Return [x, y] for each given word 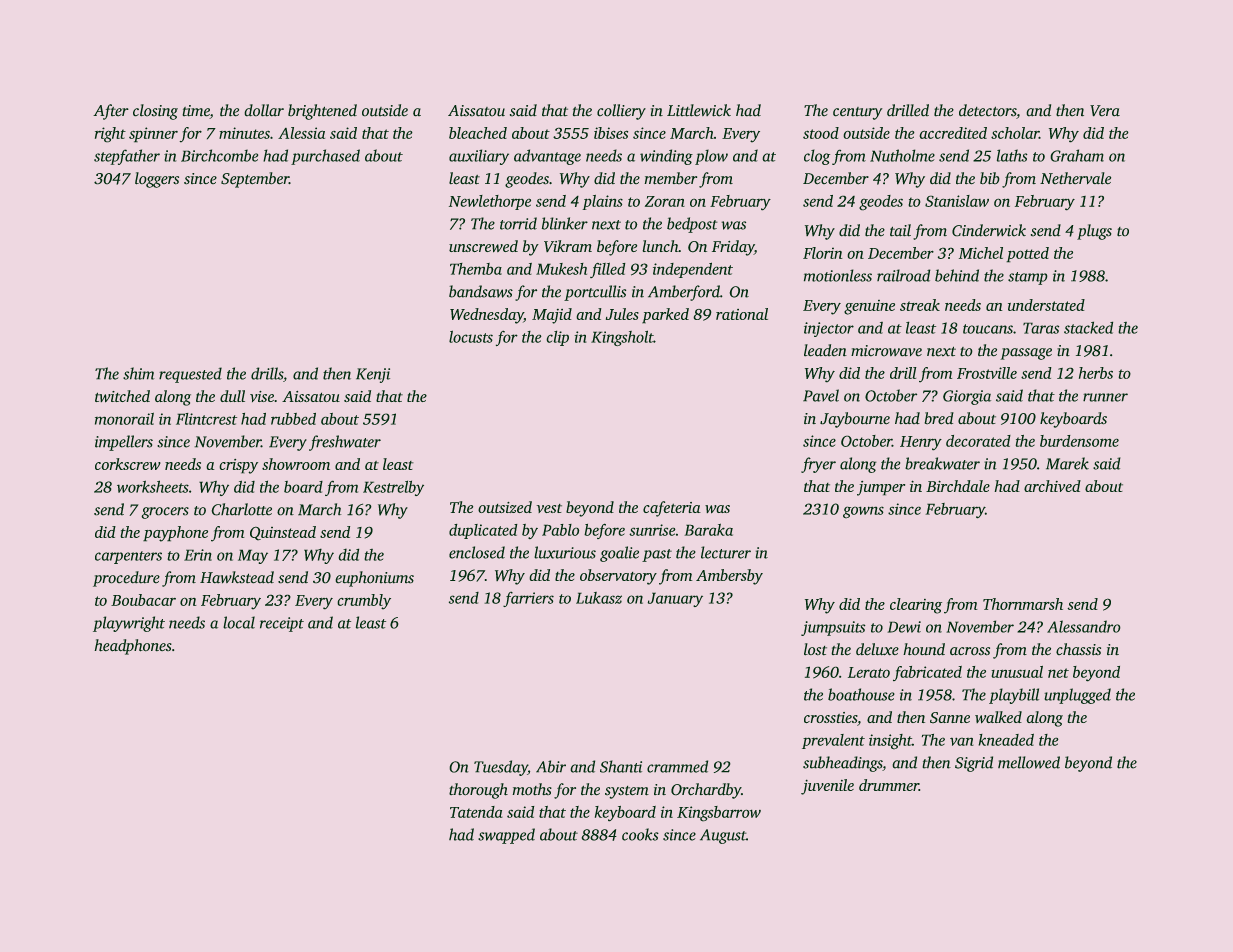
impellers [124, 443]
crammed [677, 766]
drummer [889, 785]
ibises [611, 133]
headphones [133, 647]
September [255, 180]
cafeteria [672, 509]
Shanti [621, 766]
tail [900, 230]
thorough [478, 791]
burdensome [1079, 441]
